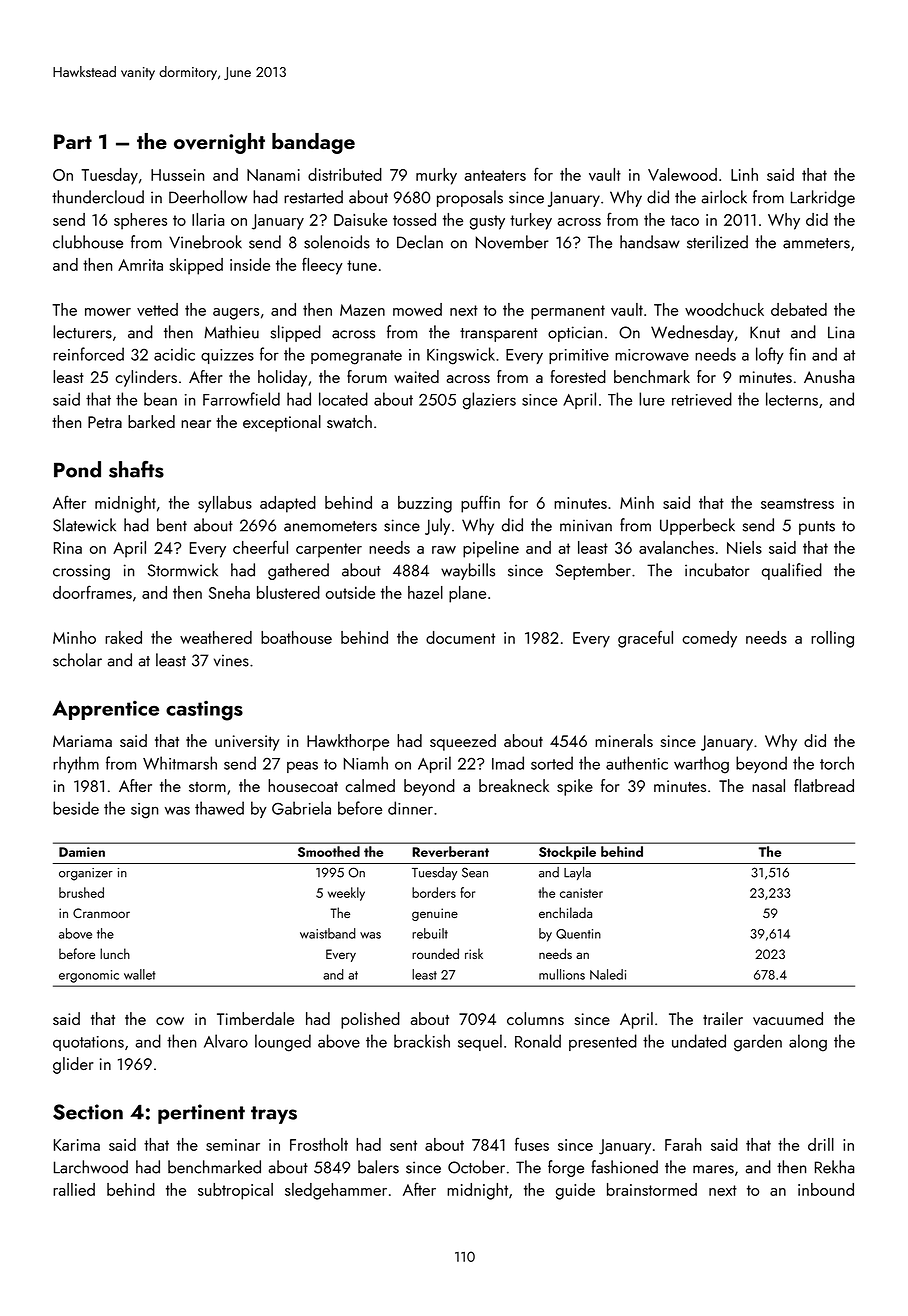 This screenshot has width=908, height=1316. I want to click on syllabus, so click(225, 504).
